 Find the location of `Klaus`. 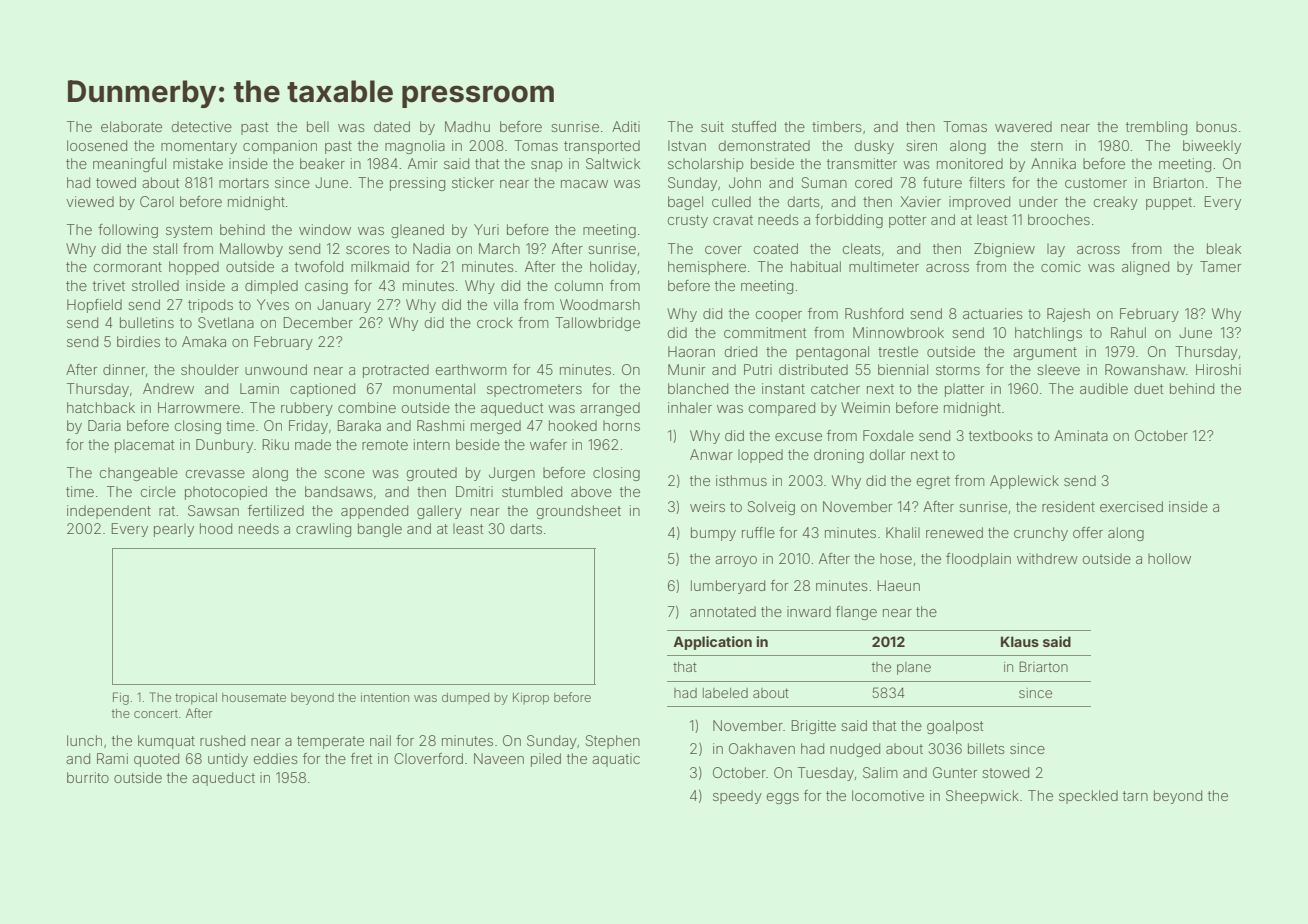

Klaus is located at coordinates (1020, 641).
